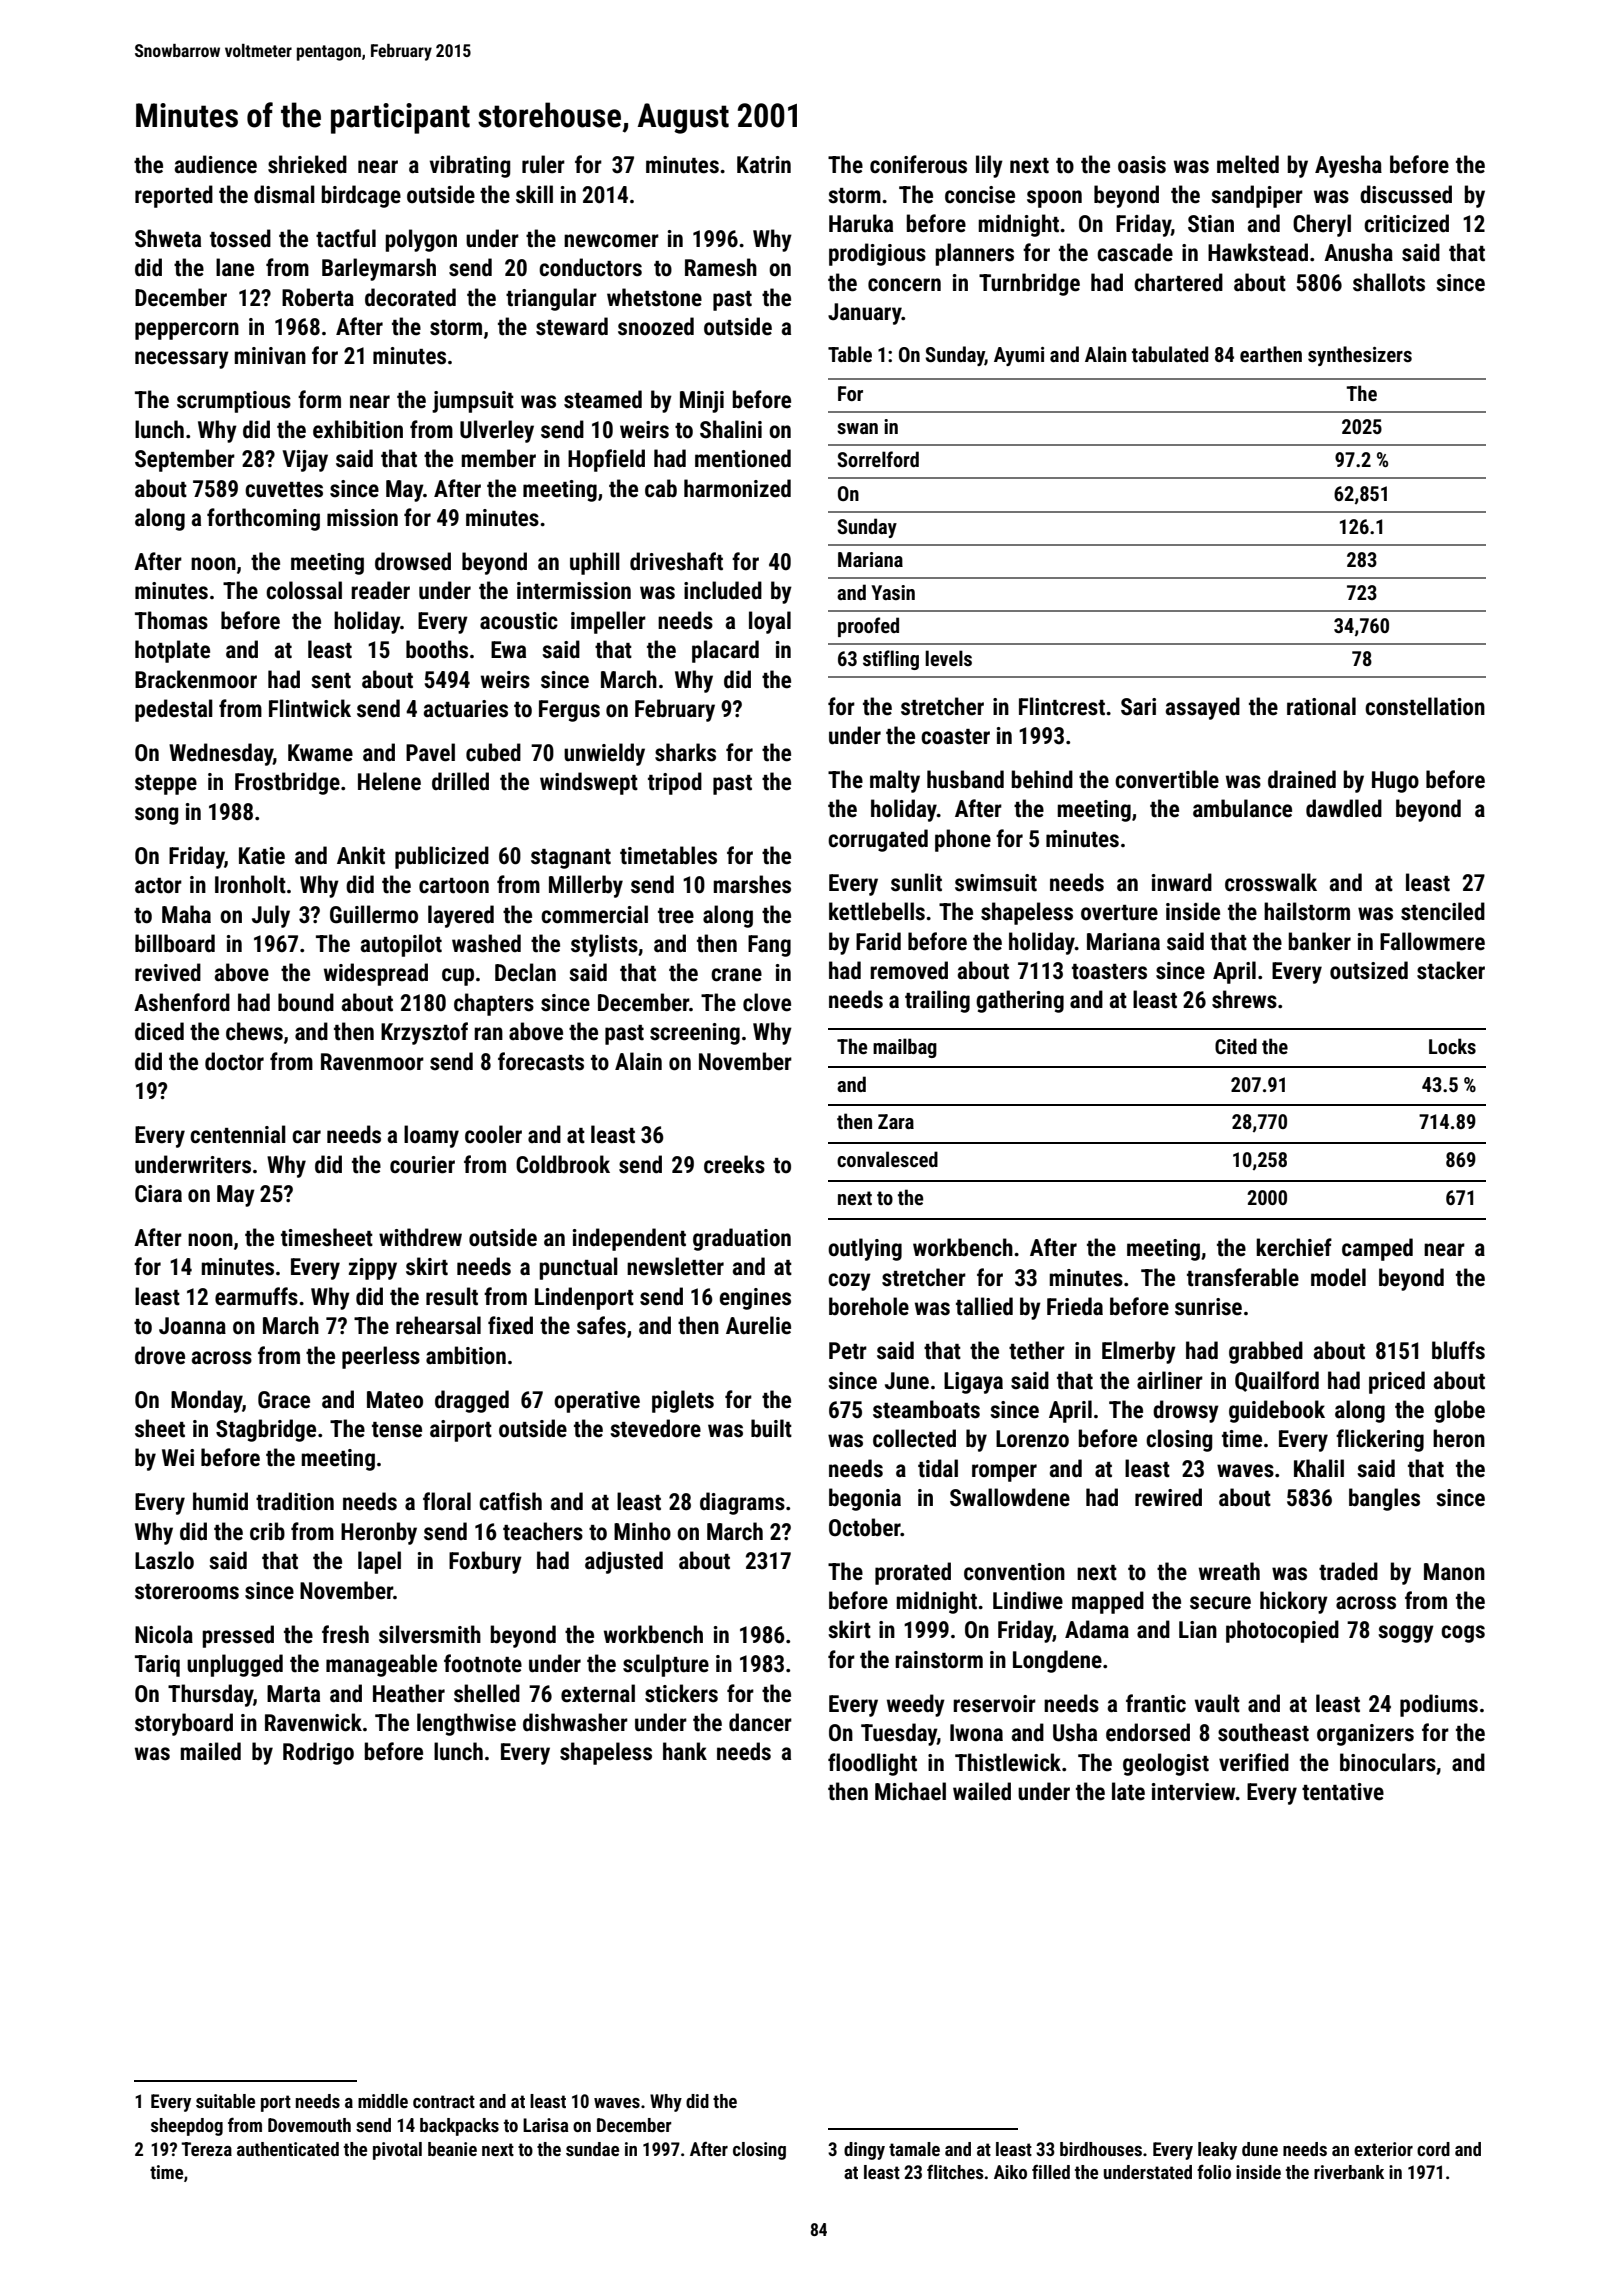 This document has height=2292, width=1620. Describe the element at coordinates (397, 2151) in the document. I see `pivotal` at that location.
